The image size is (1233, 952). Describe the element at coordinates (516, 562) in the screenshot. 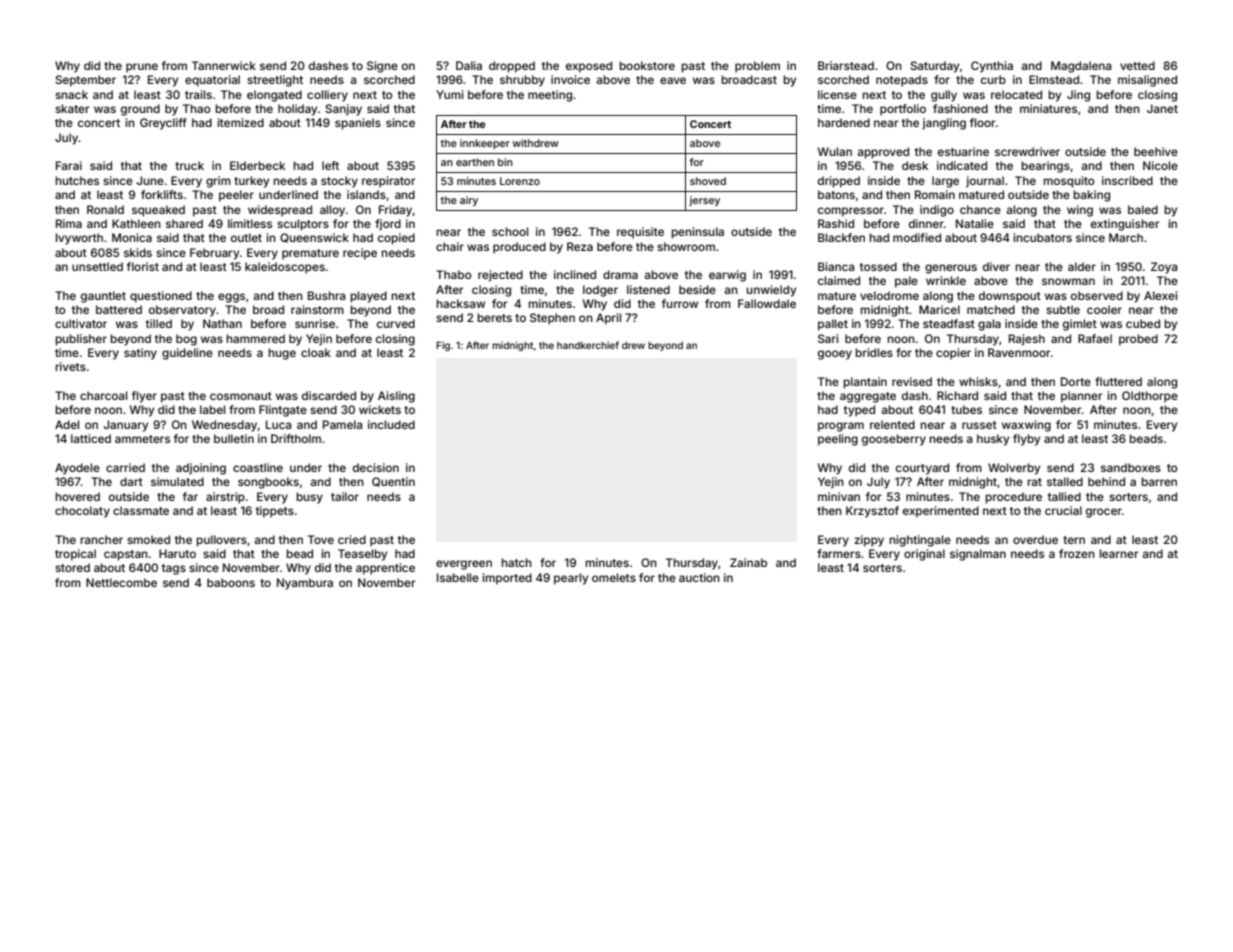

I see `hatch` at that location.
